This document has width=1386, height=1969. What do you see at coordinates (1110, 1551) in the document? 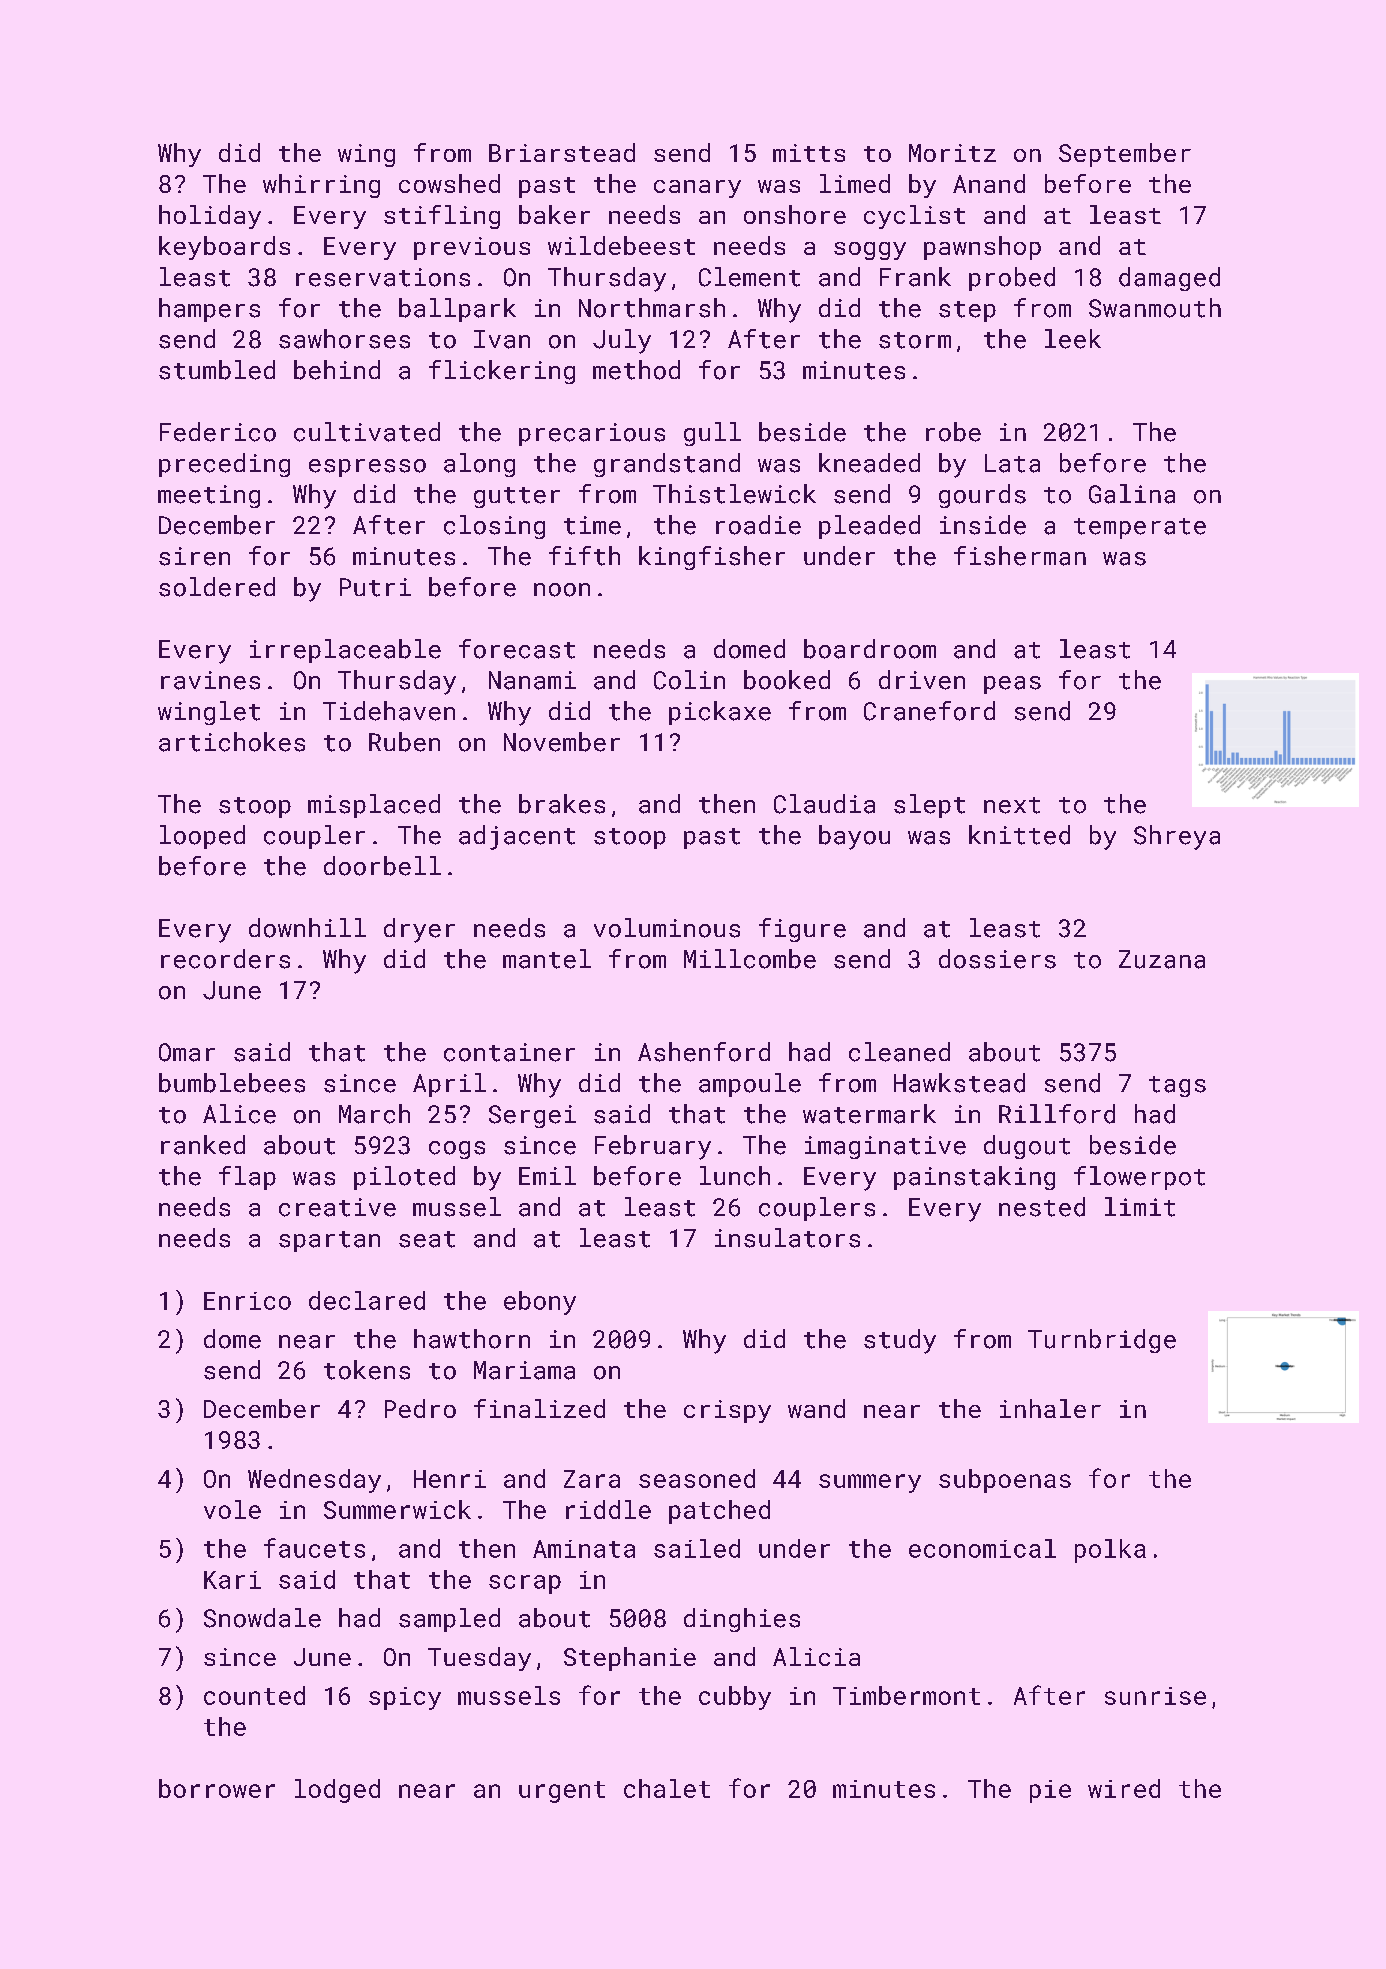
I see `polka` at bounding box center [1110, 1551].
